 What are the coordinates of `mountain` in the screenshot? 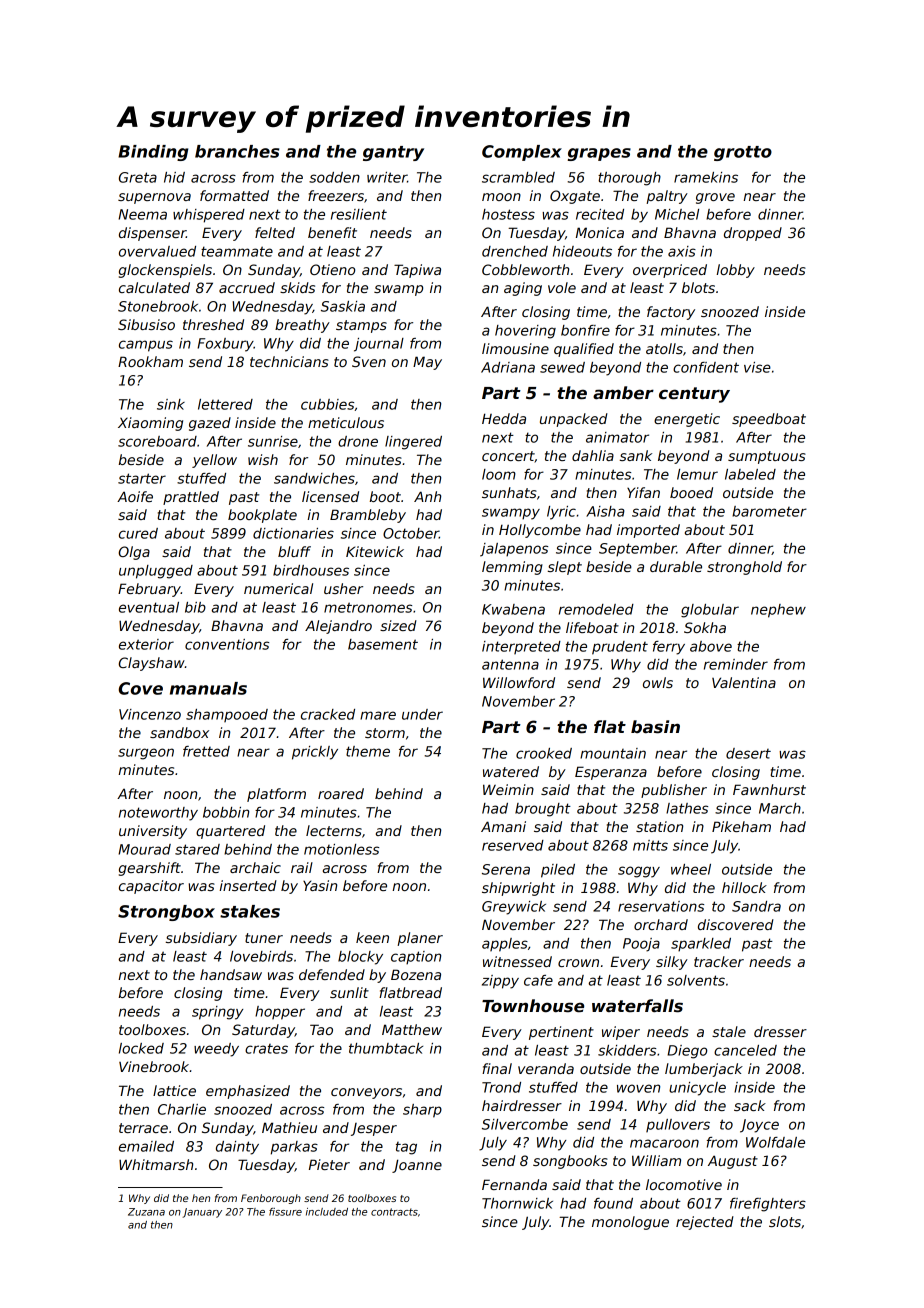 It's located at (613, 753).
